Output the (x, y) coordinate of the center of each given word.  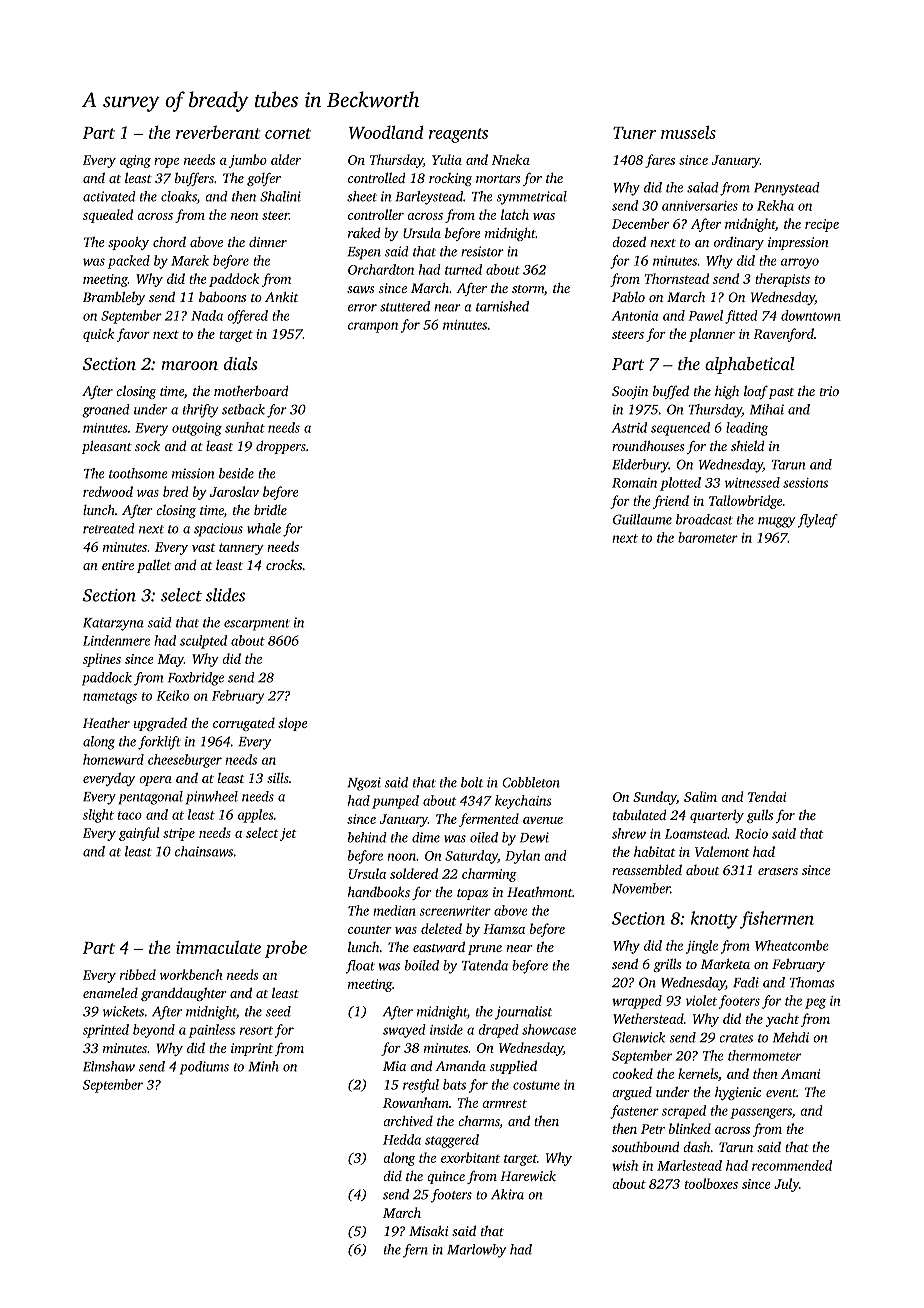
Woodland (386, 132)
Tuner (634, 133)
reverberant (218, 132)
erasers (778, 871)
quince (446, 1177)
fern (415, 1251)
